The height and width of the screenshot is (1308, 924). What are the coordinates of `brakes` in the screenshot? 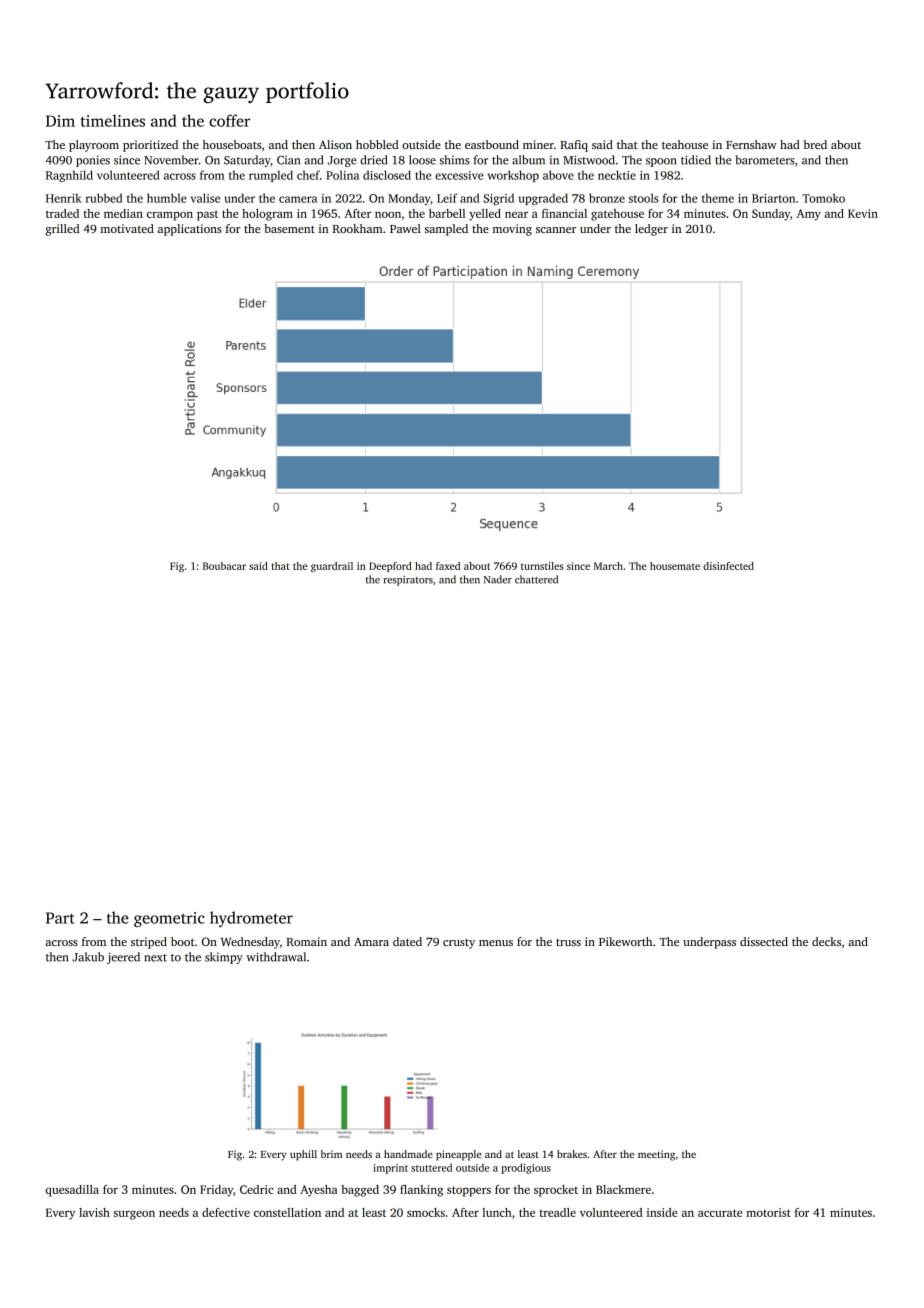 It's located at (572, 1154).
